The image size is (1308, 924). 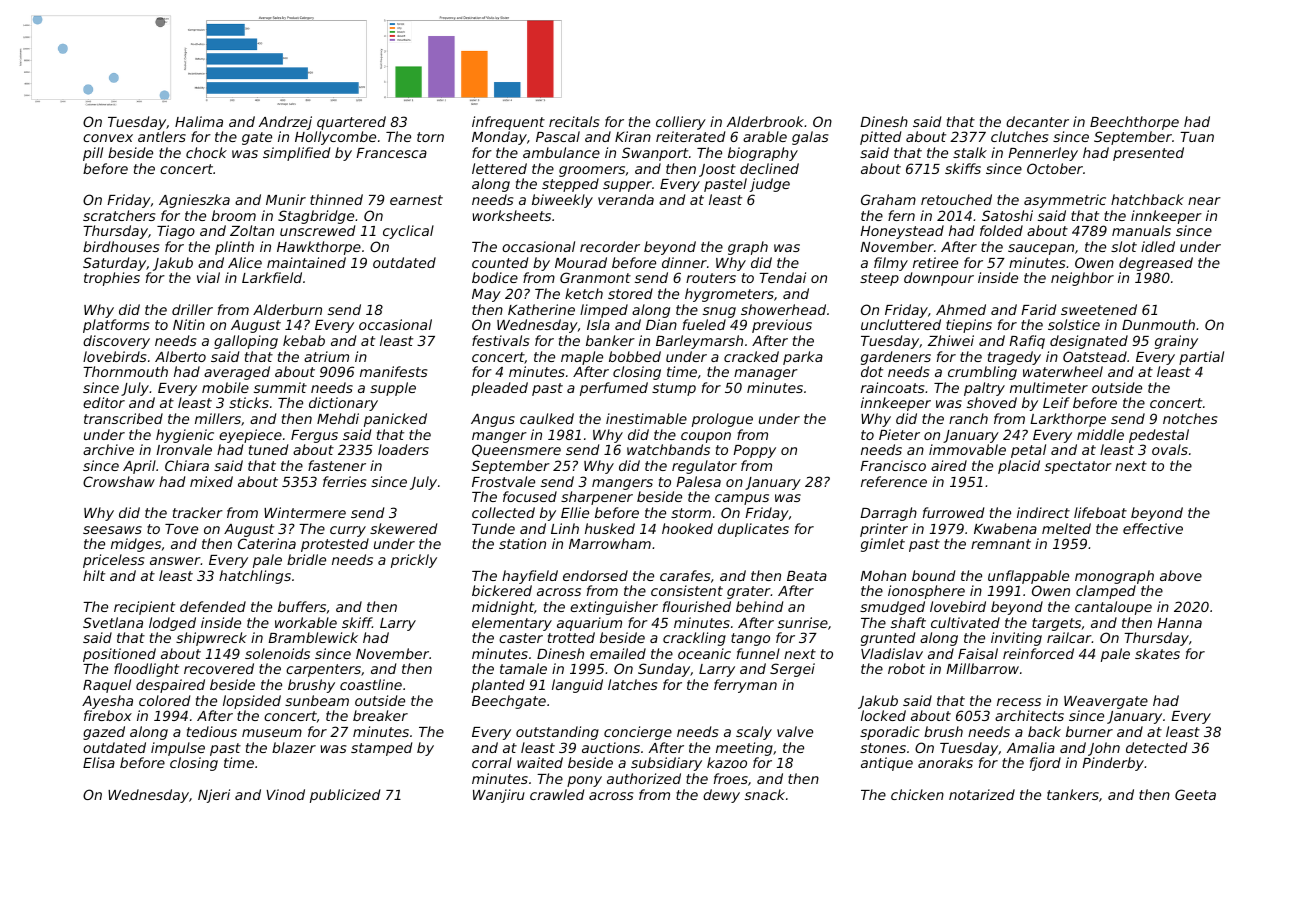 What do you see at coordinates (107, 686) in the screenshot?
I see `Raquel` at bounding box center [107, 686].
